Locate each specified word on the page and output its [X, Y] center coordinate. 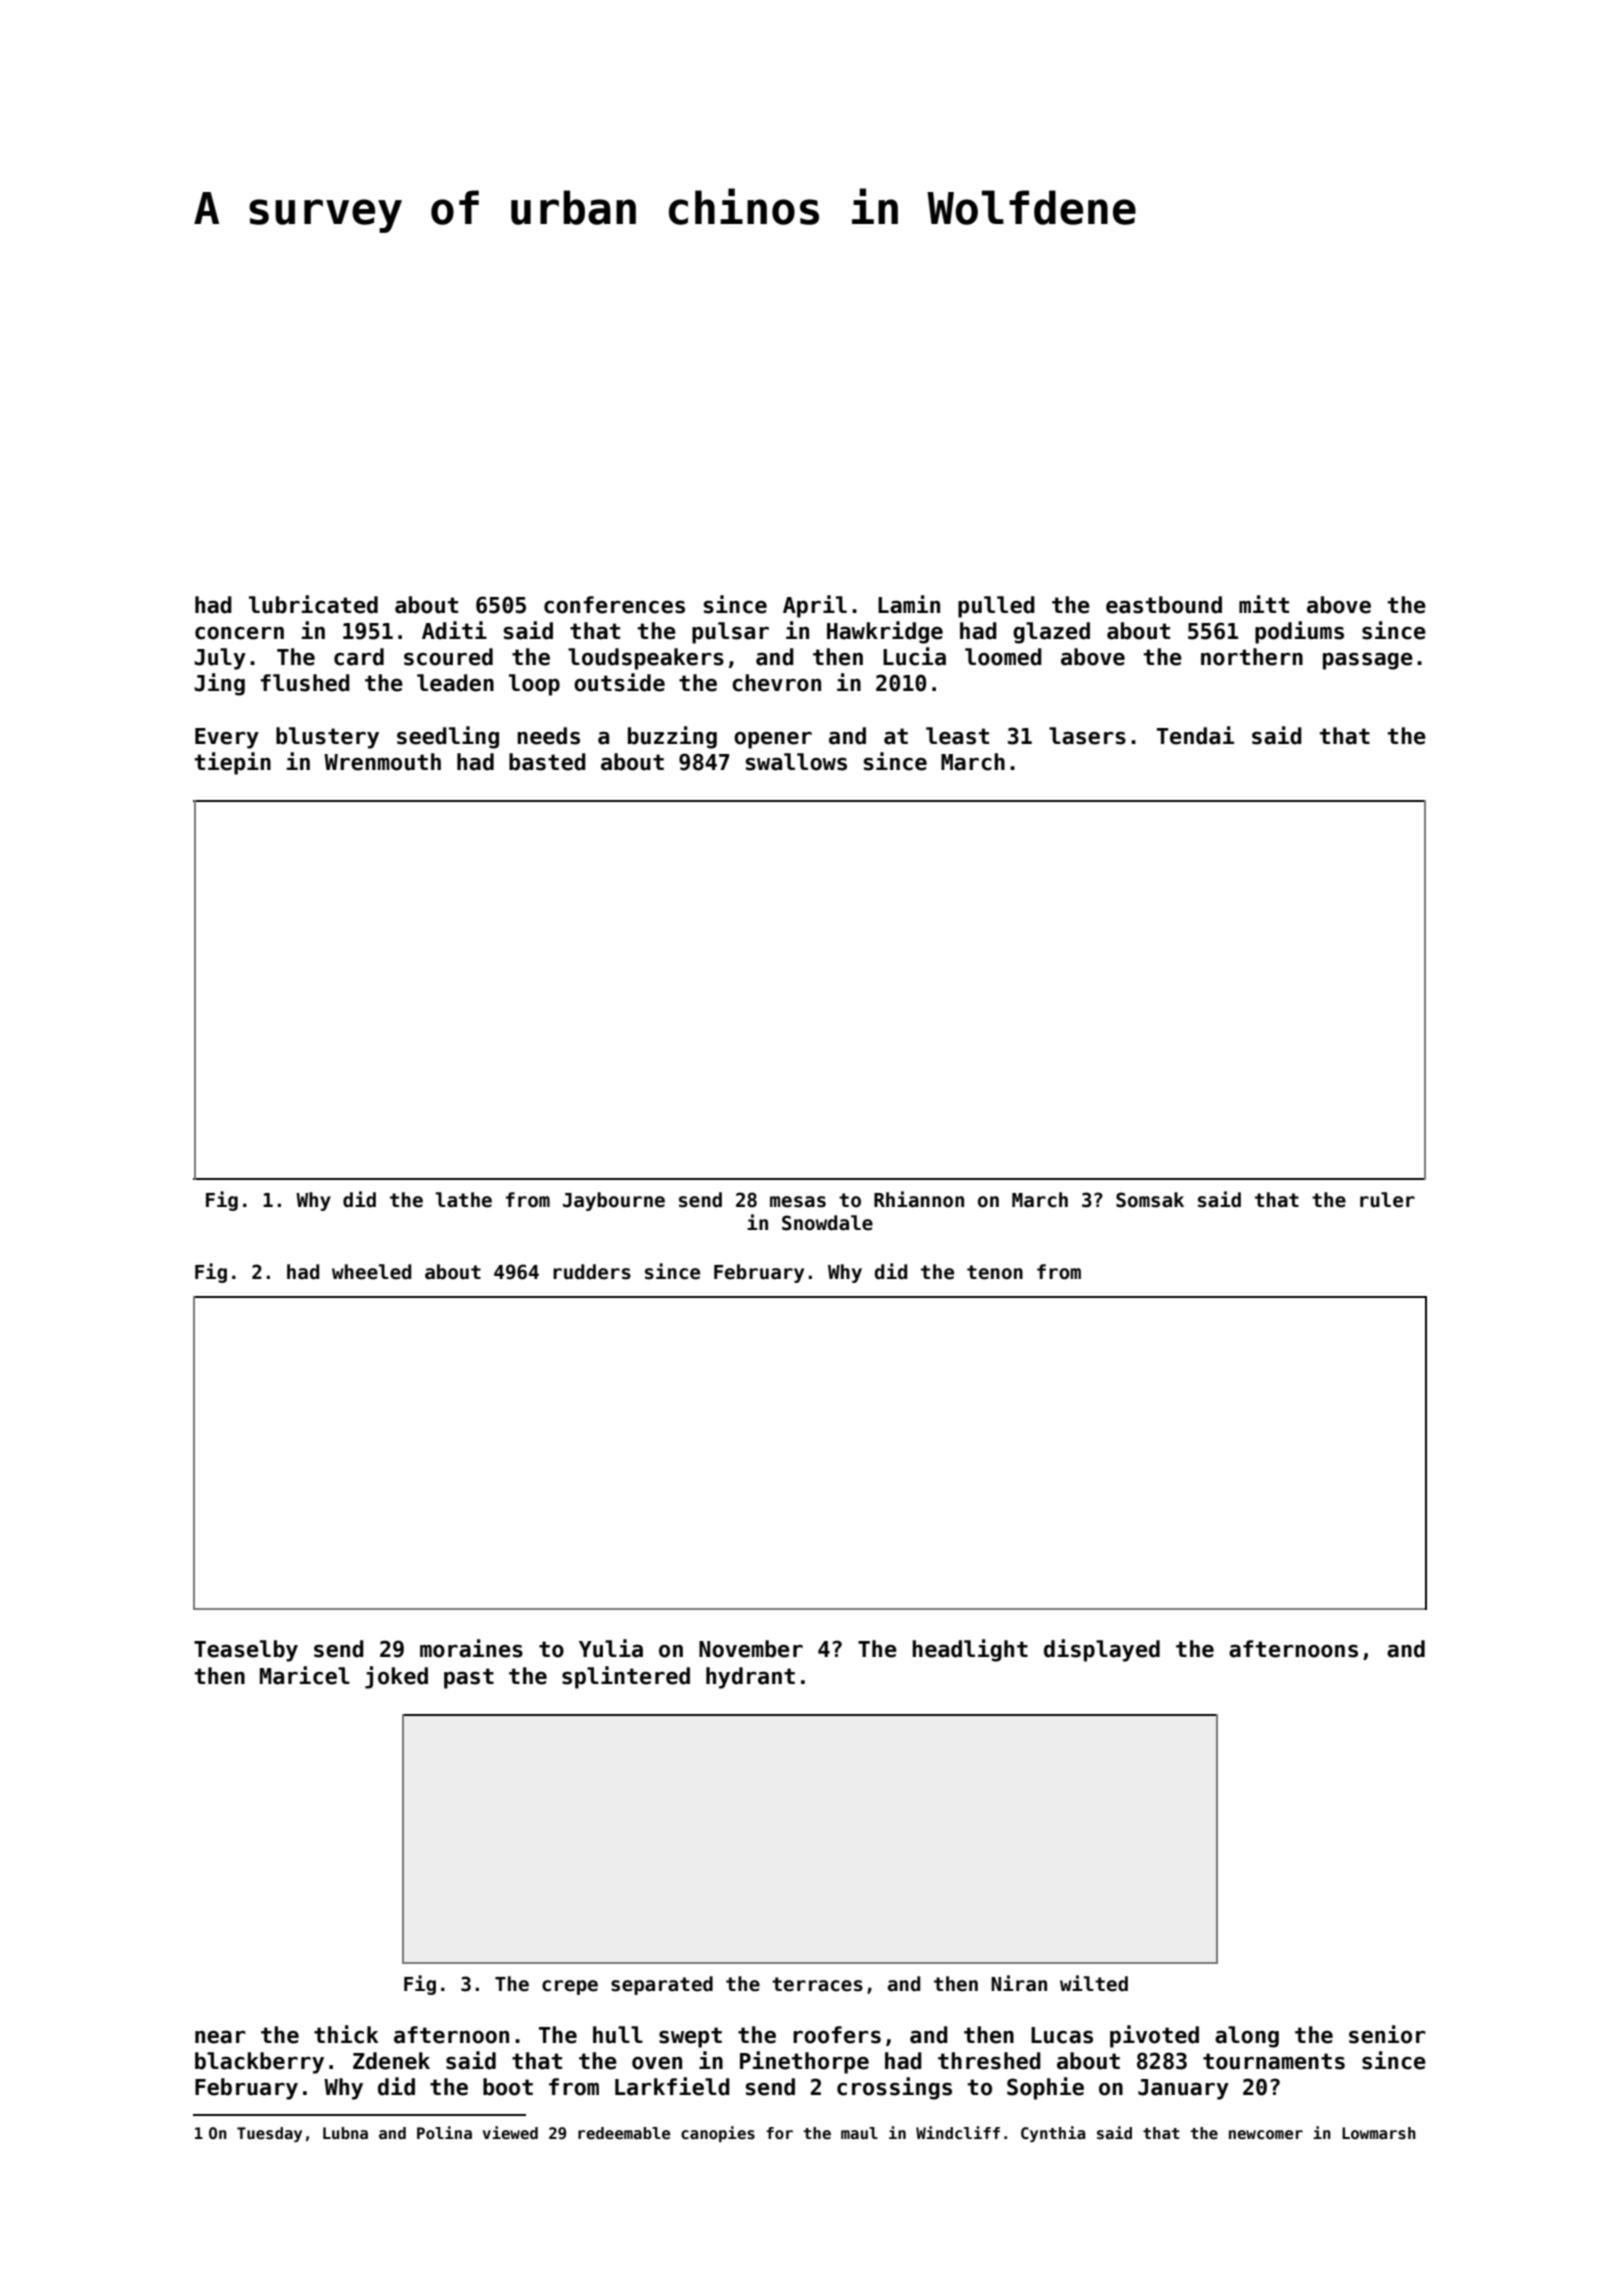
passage [1368, 661]
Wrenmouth [382, 762]
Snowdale [827, 1223]
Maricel [305, 1675]
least [957, 736]
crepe [570, 1987]
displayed [1102, 1650]
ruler [1387, 1200]
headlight [970, 1650]
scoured [448, 657]
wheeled [371, 1272]
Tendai [1195, 735]
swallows [796, 762]
